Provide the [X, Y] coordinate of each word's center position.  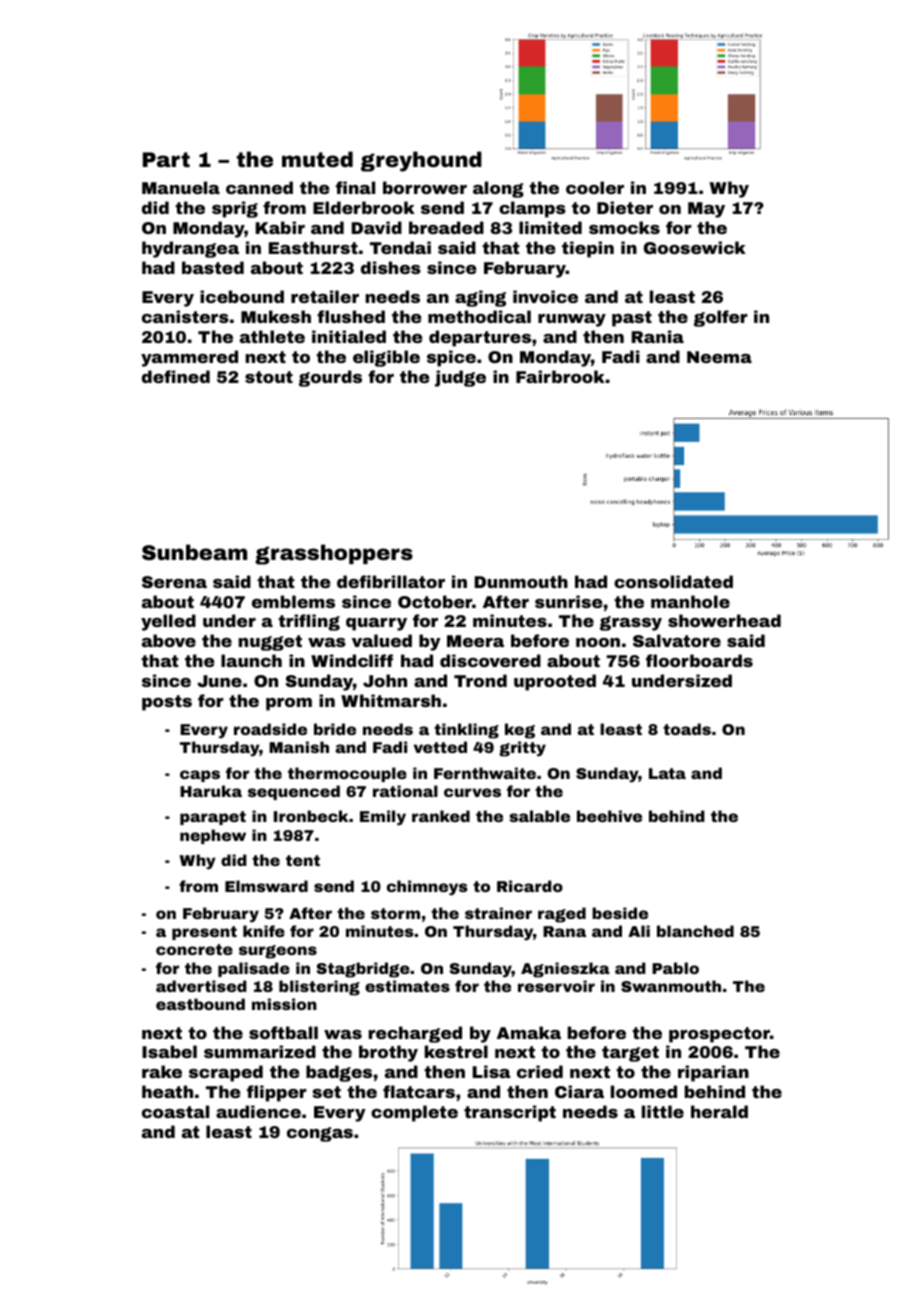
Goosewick [695, 247]
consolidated [673, 581]
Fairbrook [560, 376]
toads [687, 729]
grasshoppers [334, 554]
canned [259, 187]
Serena [174, 582]
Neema [719, 357]
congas [320, 1134]
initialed [349, 336]
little [663, 1111]
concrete [194, 949]
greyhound [421, 161]
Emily [383, 818]
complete [414, 1113]
